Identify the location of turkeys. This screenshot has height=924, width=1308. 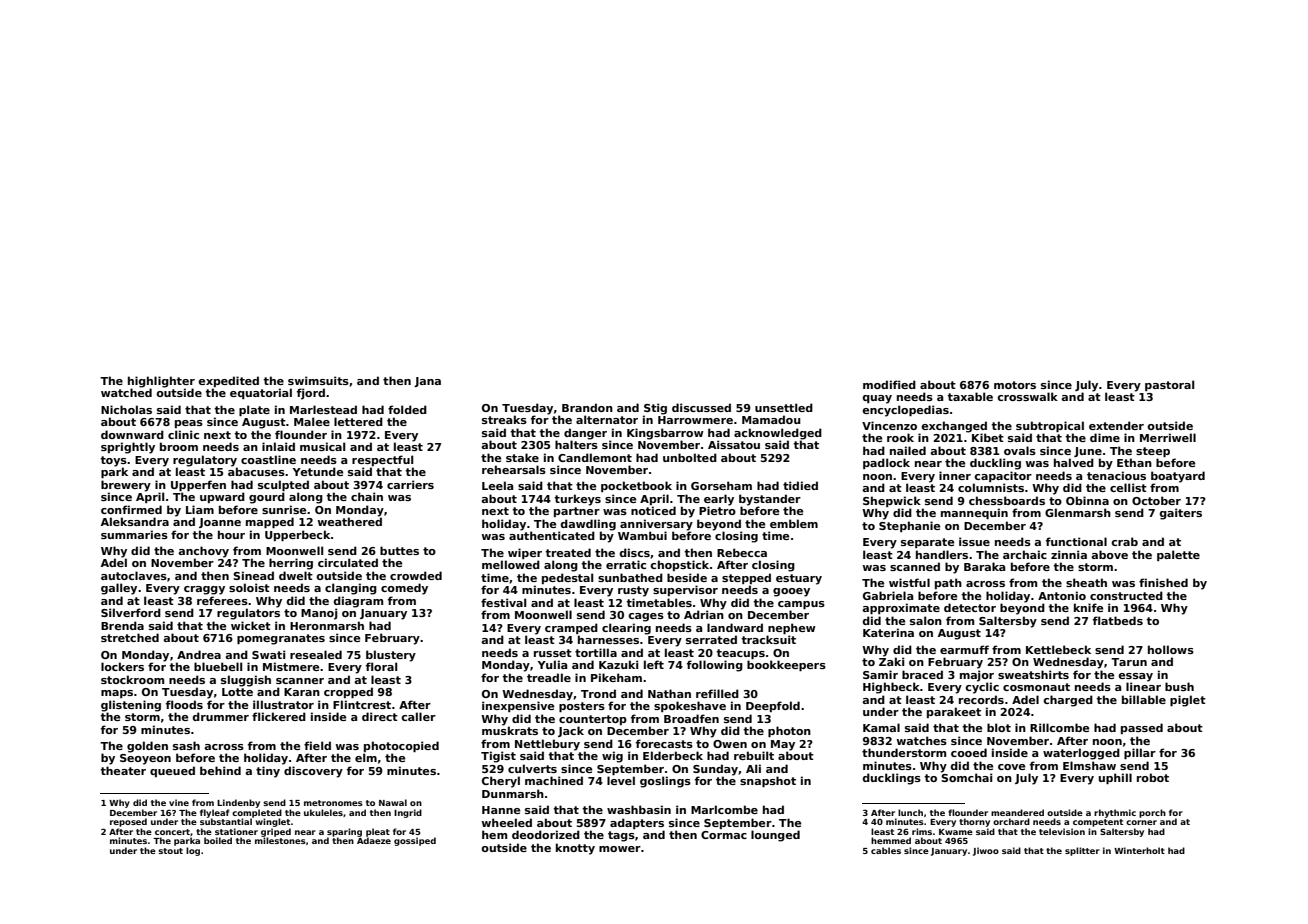
(577, 500).
